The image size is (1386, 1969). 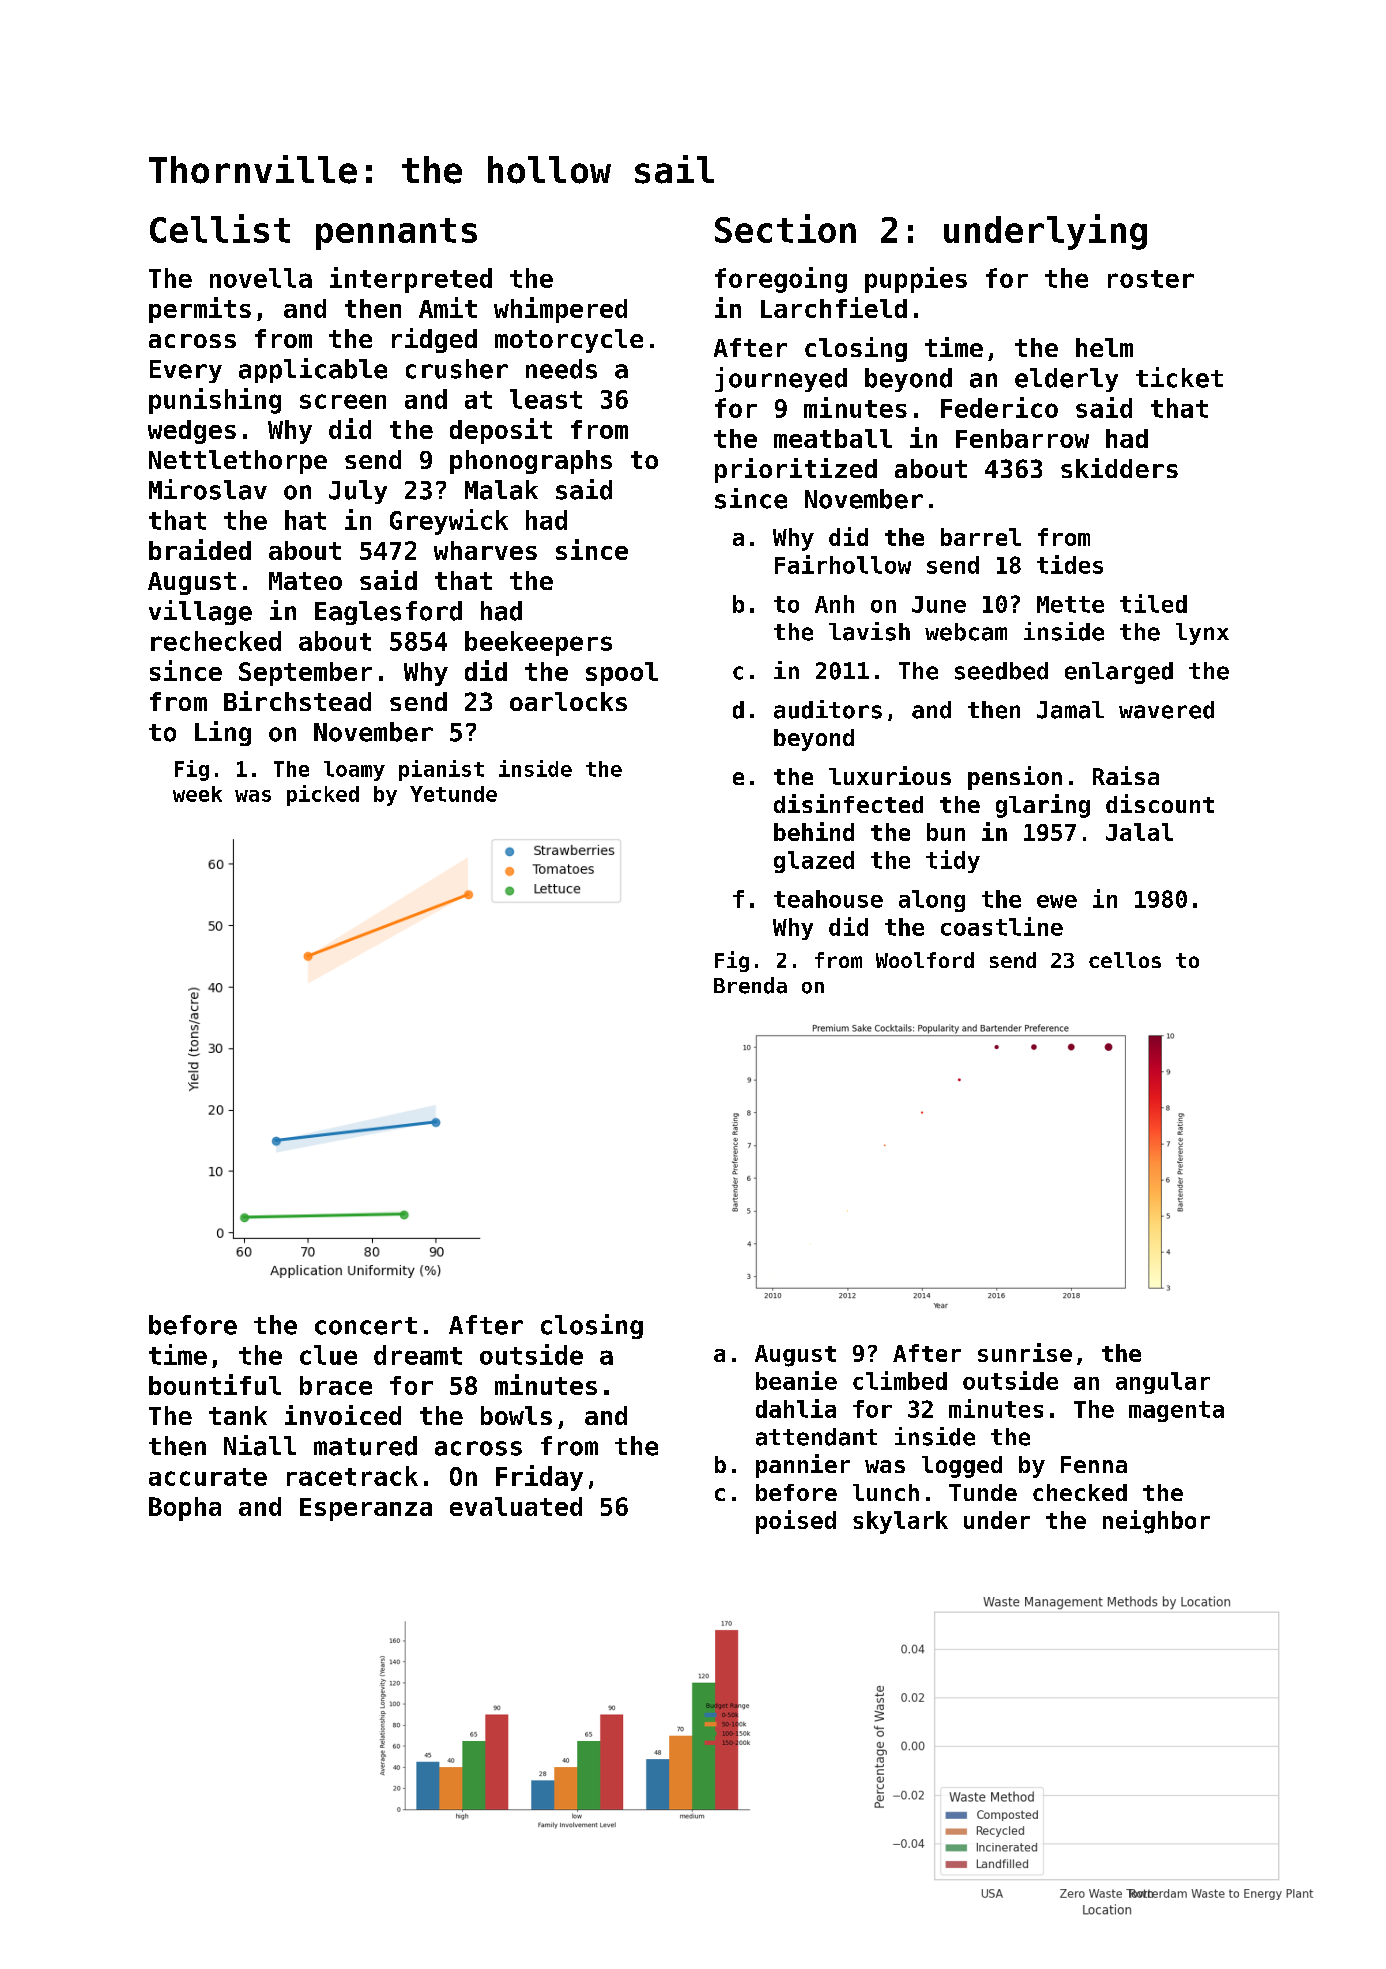 What do you see at coordinates (323, 795) in the document?
I see `picked` at bounding box center [323, 795].
